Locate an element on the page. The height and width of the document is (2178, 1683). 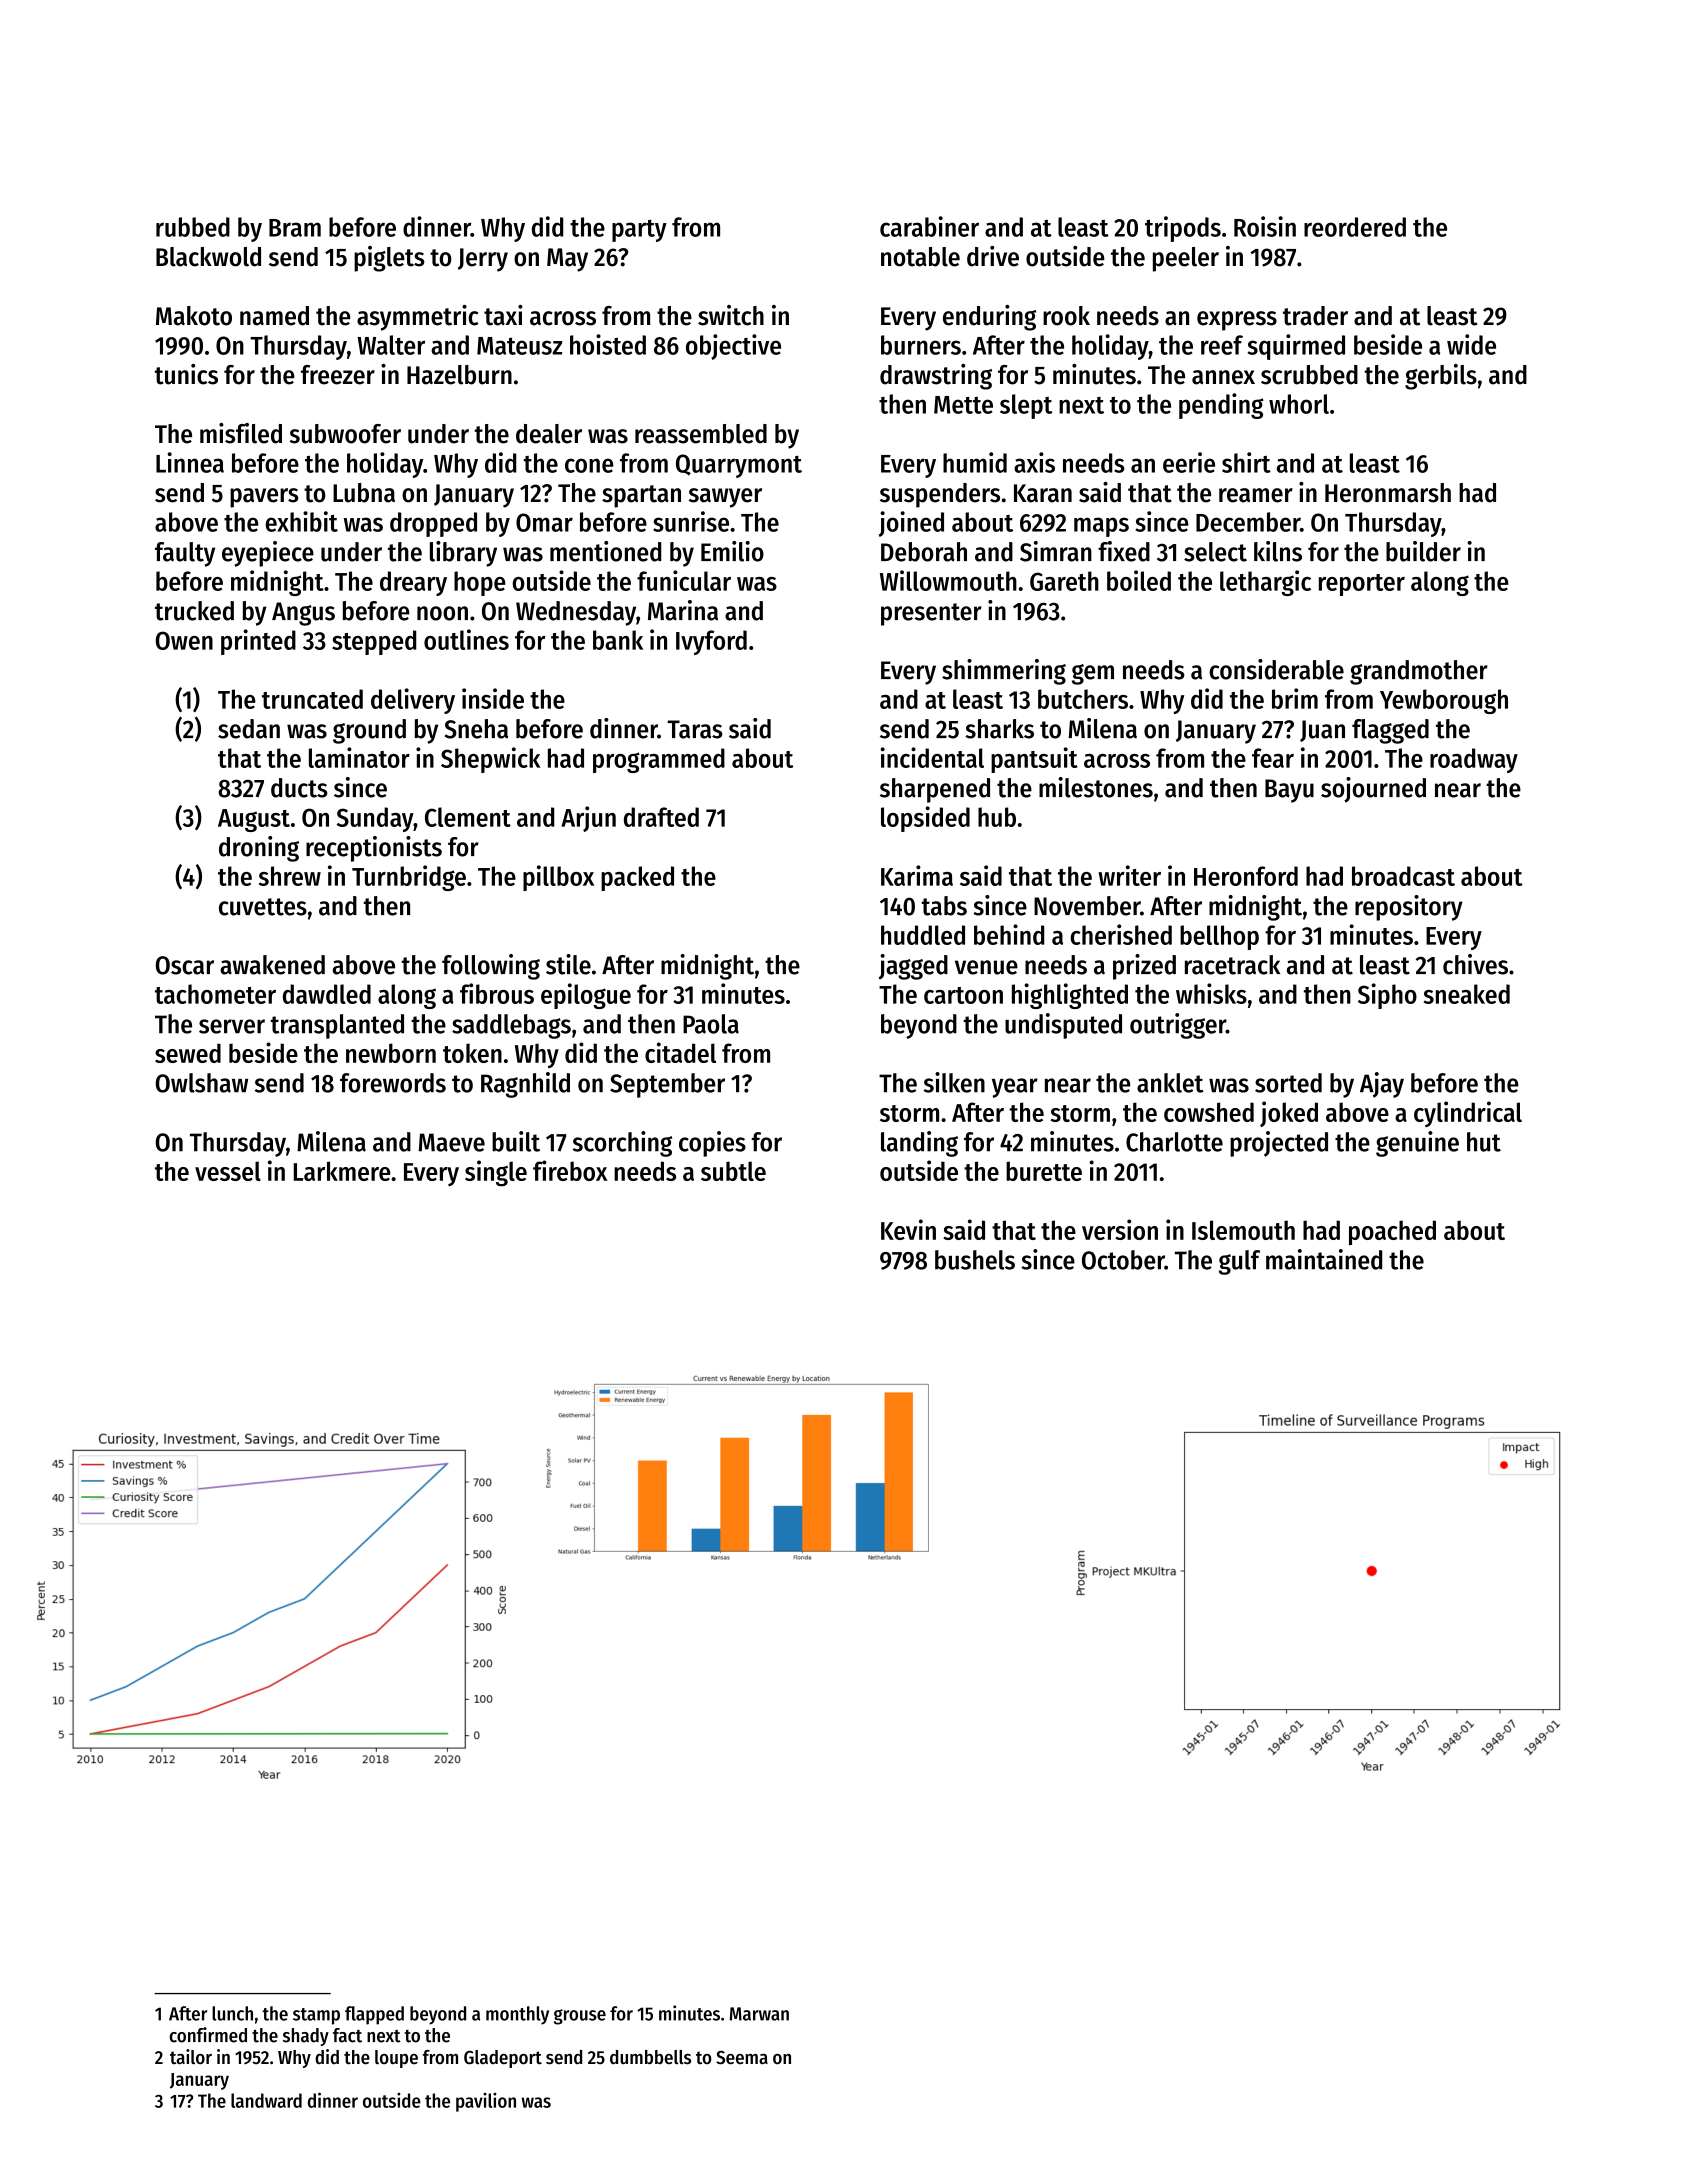
Marwan is located at coordinates (759, 2014).
